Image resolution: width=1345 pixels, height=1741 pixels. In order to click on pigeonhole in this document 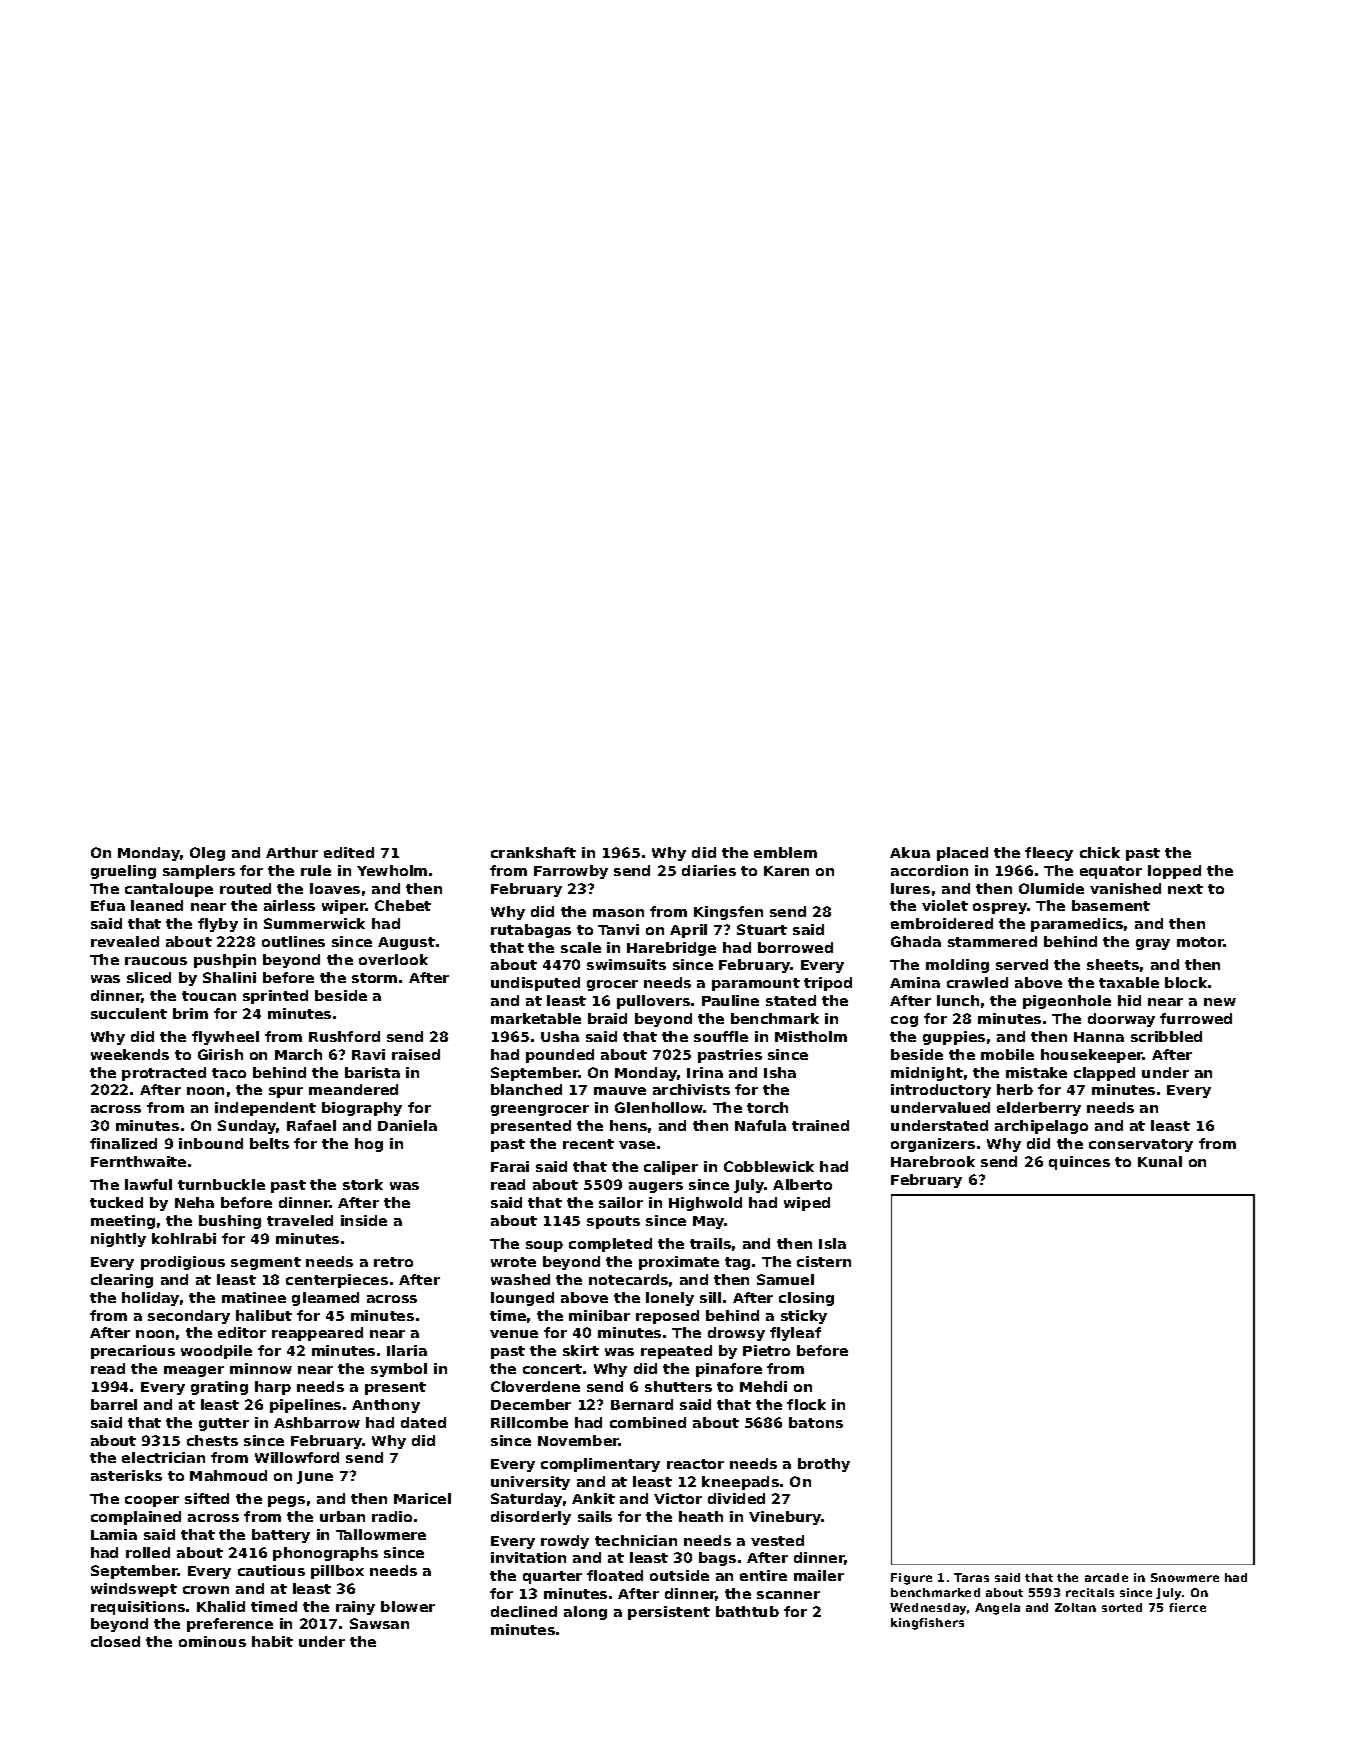, I will do `click(1067, 1002)`.
